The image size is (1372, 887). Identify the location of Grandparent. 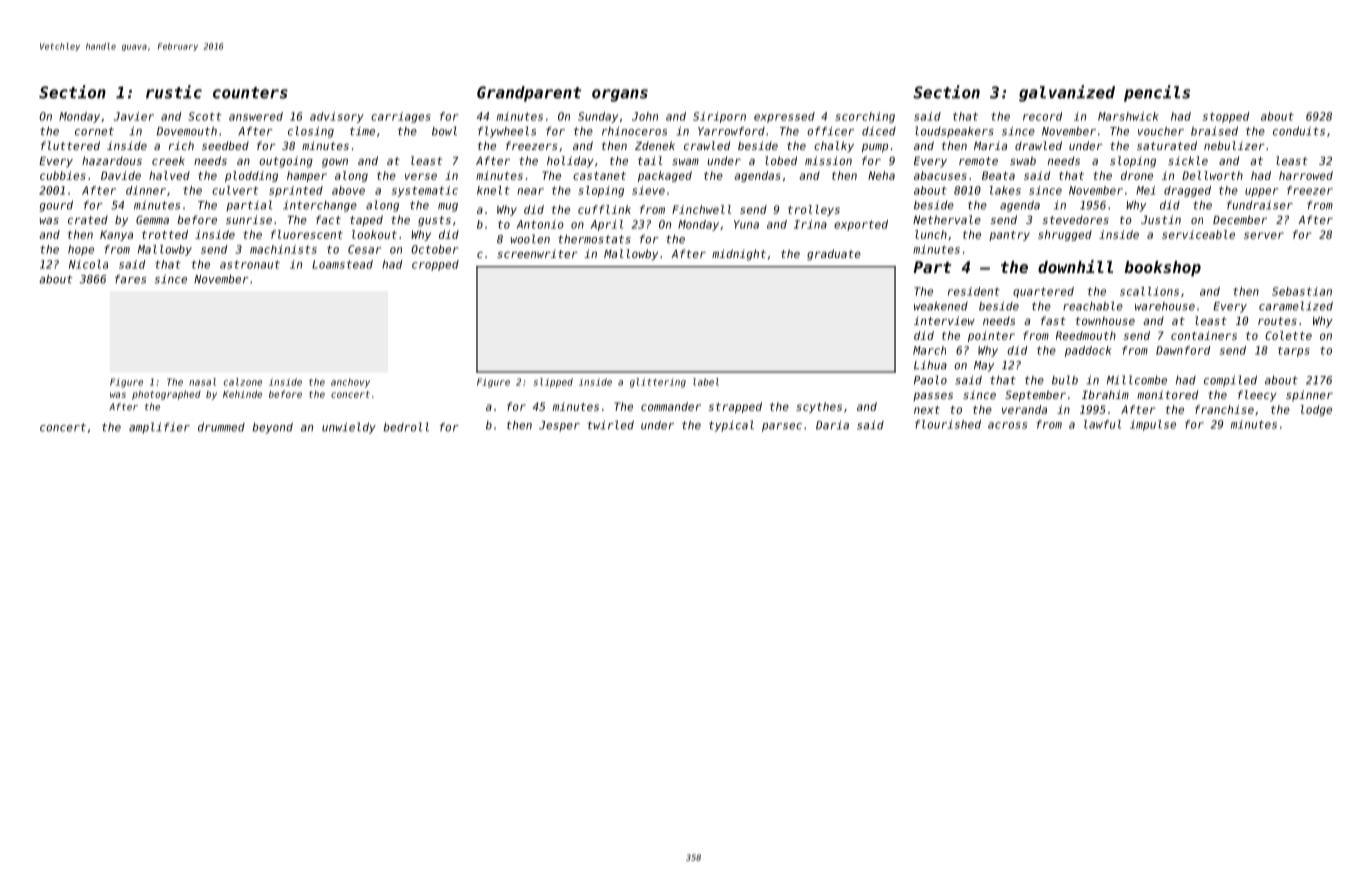
(529, 94).
